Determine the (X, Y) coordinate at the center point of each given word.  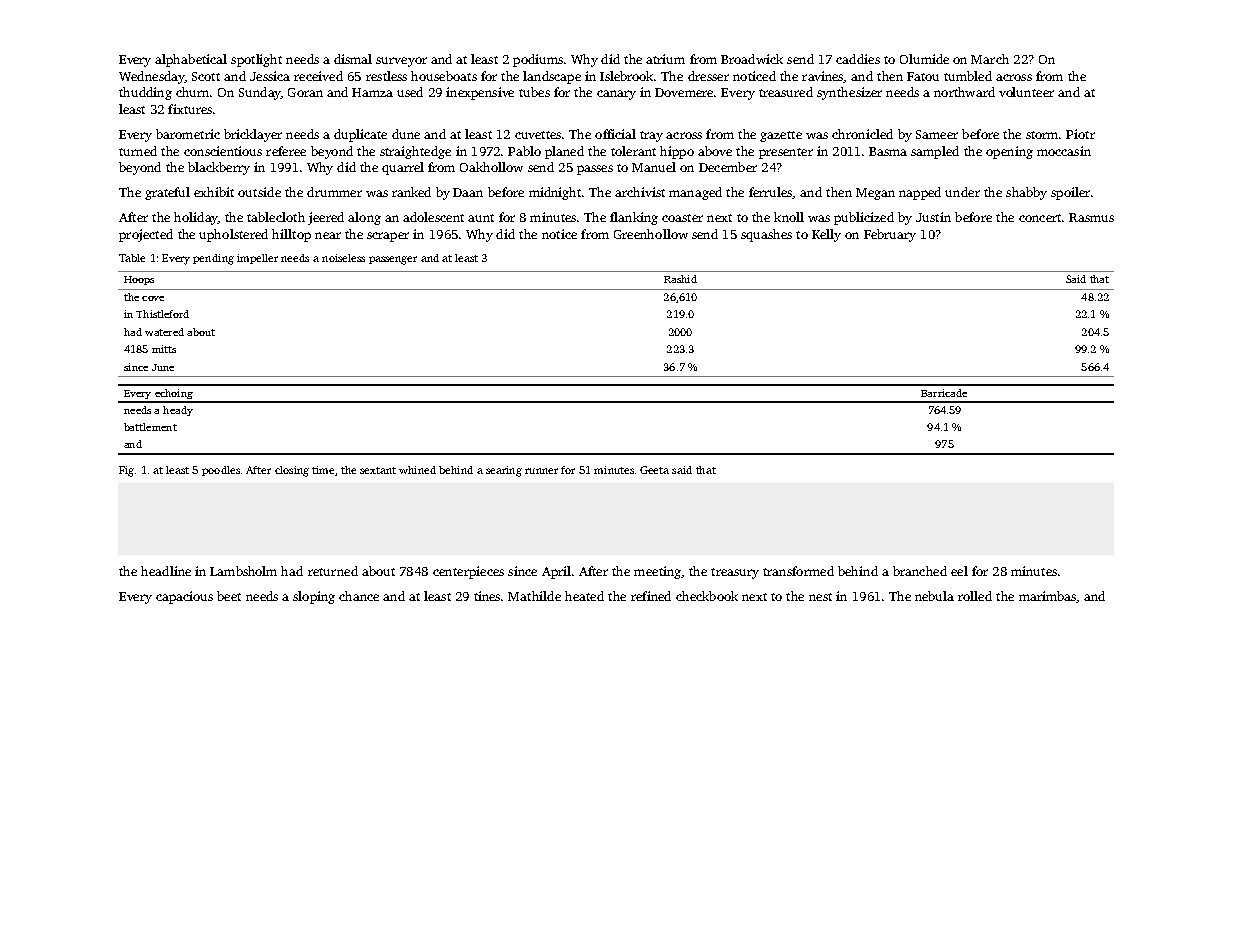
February (890, 235)
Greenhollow (651, 234)
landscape (552, 77)
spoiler (1070, 193)
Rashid (680, 279)
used (410, 92)
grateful (167, 193)
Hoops (139, 280)
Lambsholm (243, 571)
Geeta (654, 470)
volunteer (1026, 92)
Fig (126, 471)
